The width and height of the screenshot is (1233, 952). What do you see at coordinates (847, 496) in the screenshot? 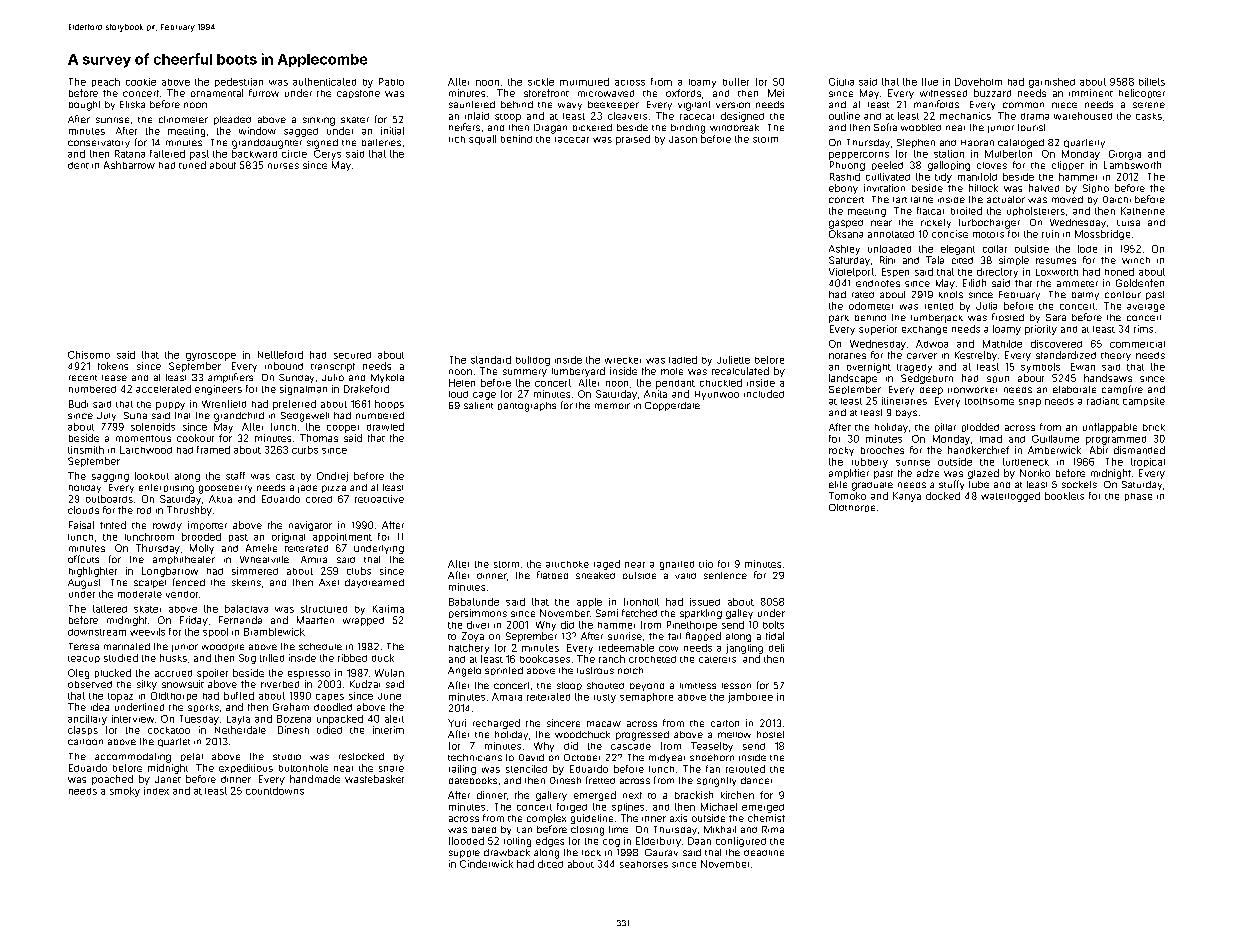
I see `Tomoko` at bounding box center [847, 496].
